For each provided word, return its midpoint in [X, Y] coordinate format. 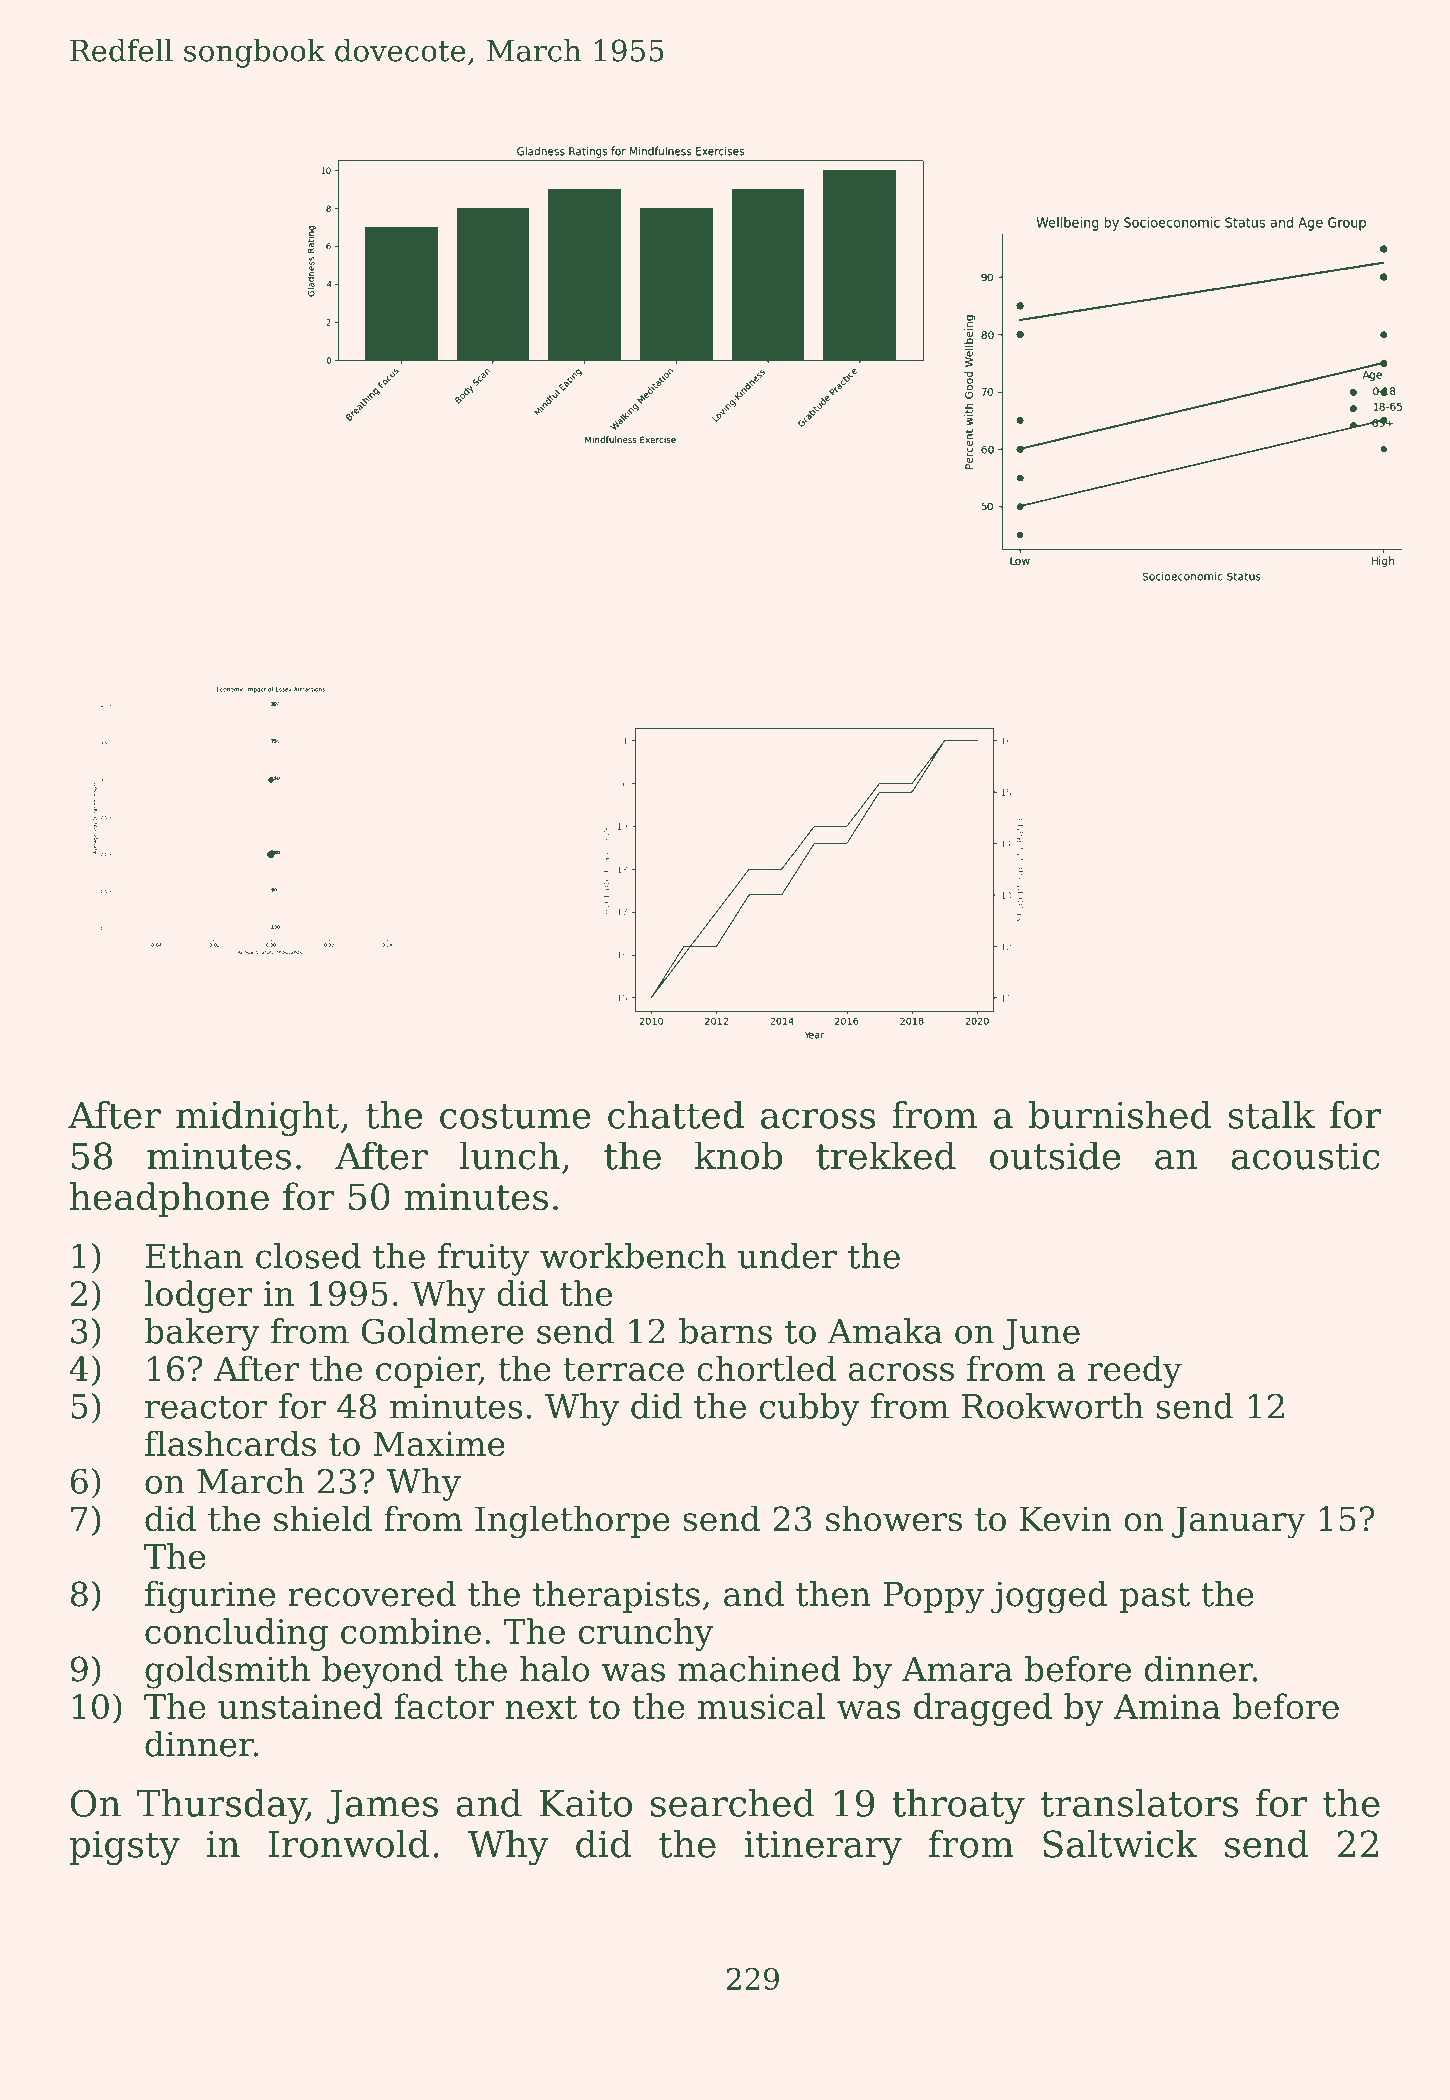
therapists [616, 1597]
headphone [169, 1200]
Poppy [933, 1598]
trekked [886, 1155]
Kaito [585, 1803]
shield [323, 1518]
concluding [236, 1634]
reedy [1135, 1371]
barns [725, 1331]
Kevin [1066, 1519]
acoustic [1305, 1156]
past [1154, 1598]
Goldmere [443, 1331]
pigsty [124, 1847]
